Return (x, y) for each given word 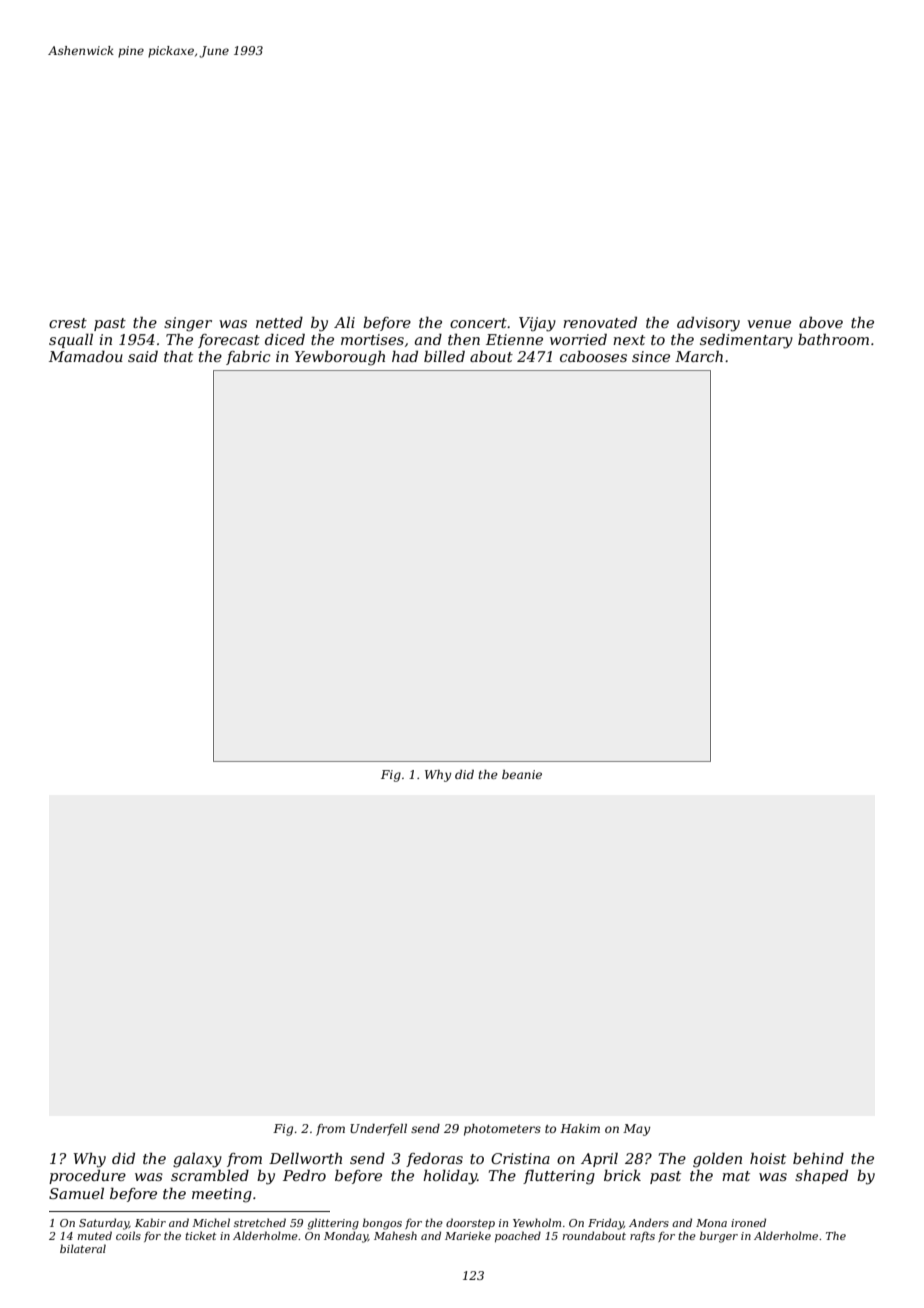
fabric (248, 358)
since (651, 356)
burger (719, 1237)
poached (518, 1236)
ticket (200, 1235)
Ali (344, 322)
